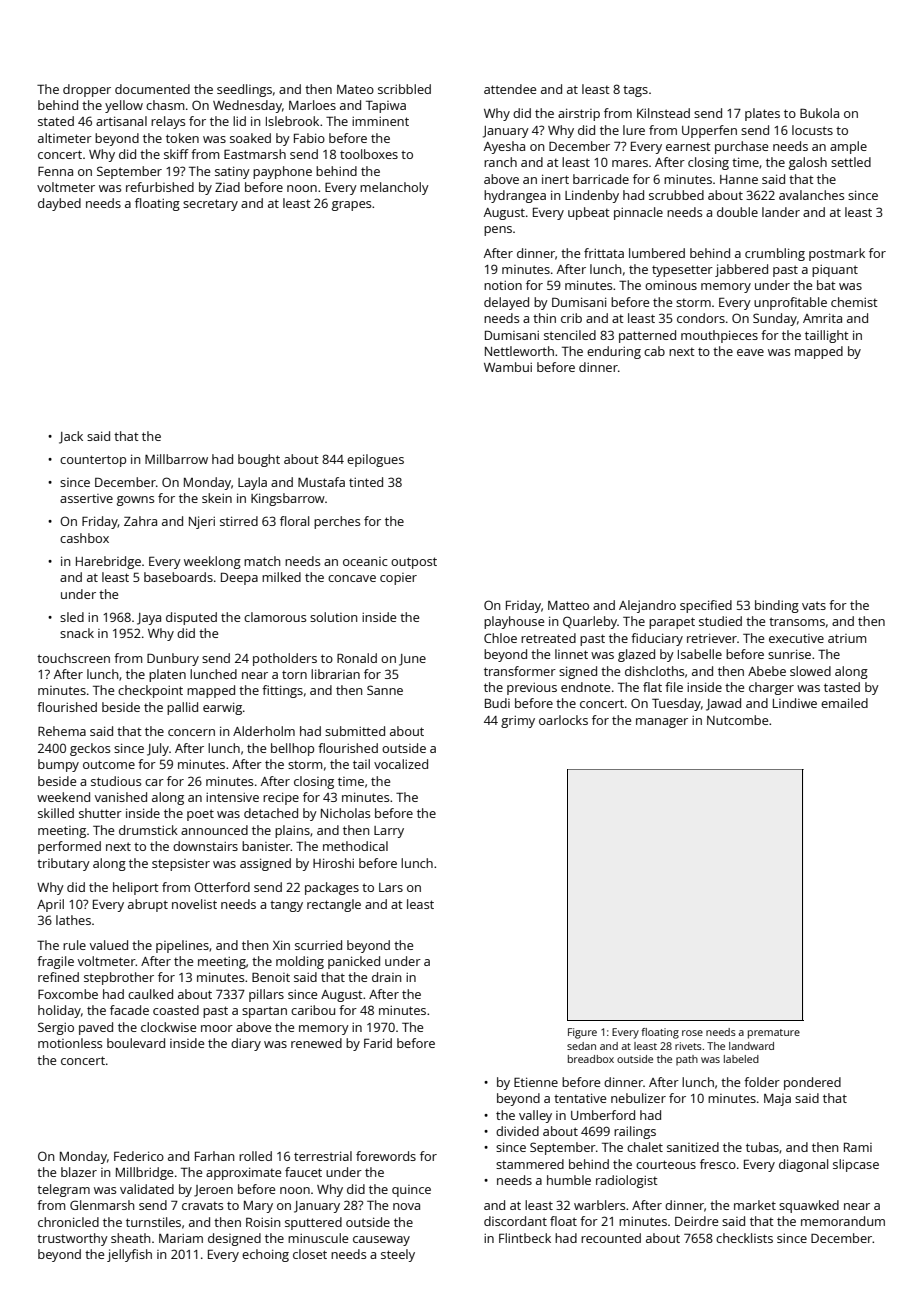  I want to click on Zahra, so click(140, 521).
